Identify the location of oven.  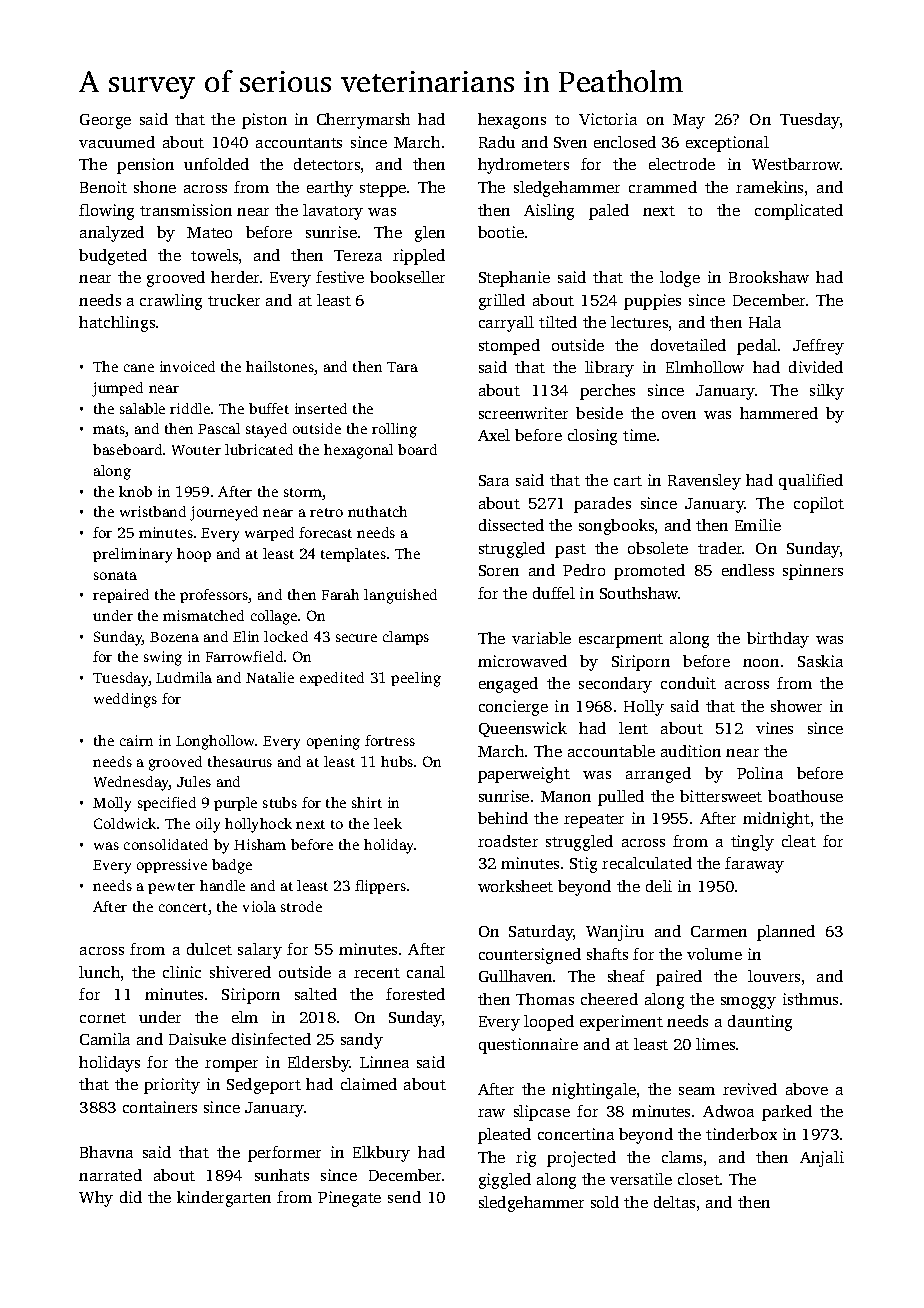
(679, 415).
